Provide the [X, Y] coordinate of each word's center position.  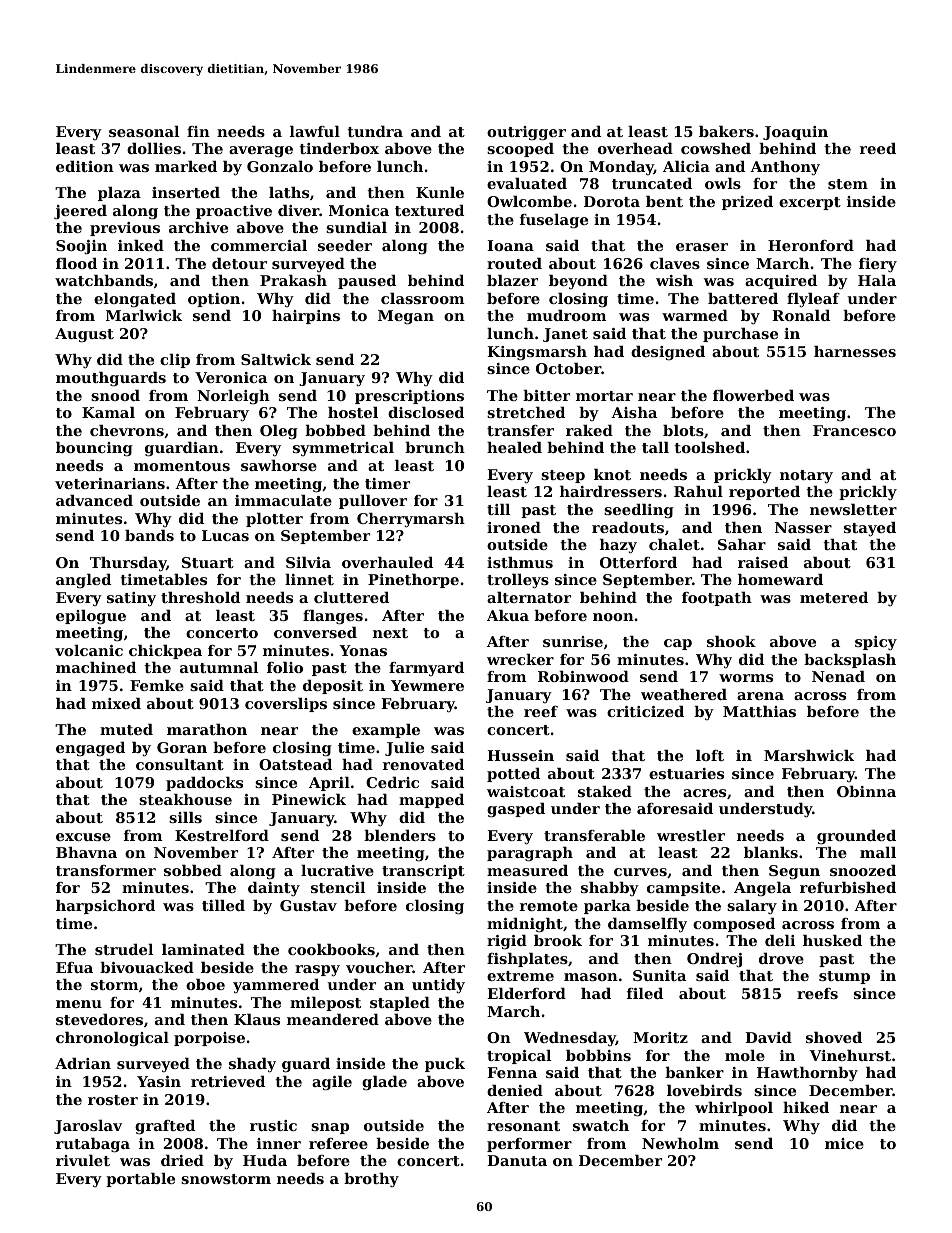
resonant [523, 1126]
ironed [514, 527]
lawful [315, 131]
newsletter [853, 509]
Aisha [634, 412]
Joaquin [795, 133]
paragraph [530, 854]
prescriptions [409, 397]
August [84, 335]
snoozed [863, 870]
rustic [273, 1125]
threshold [200, 597]
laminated [203, 949]
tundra [375, 131]
